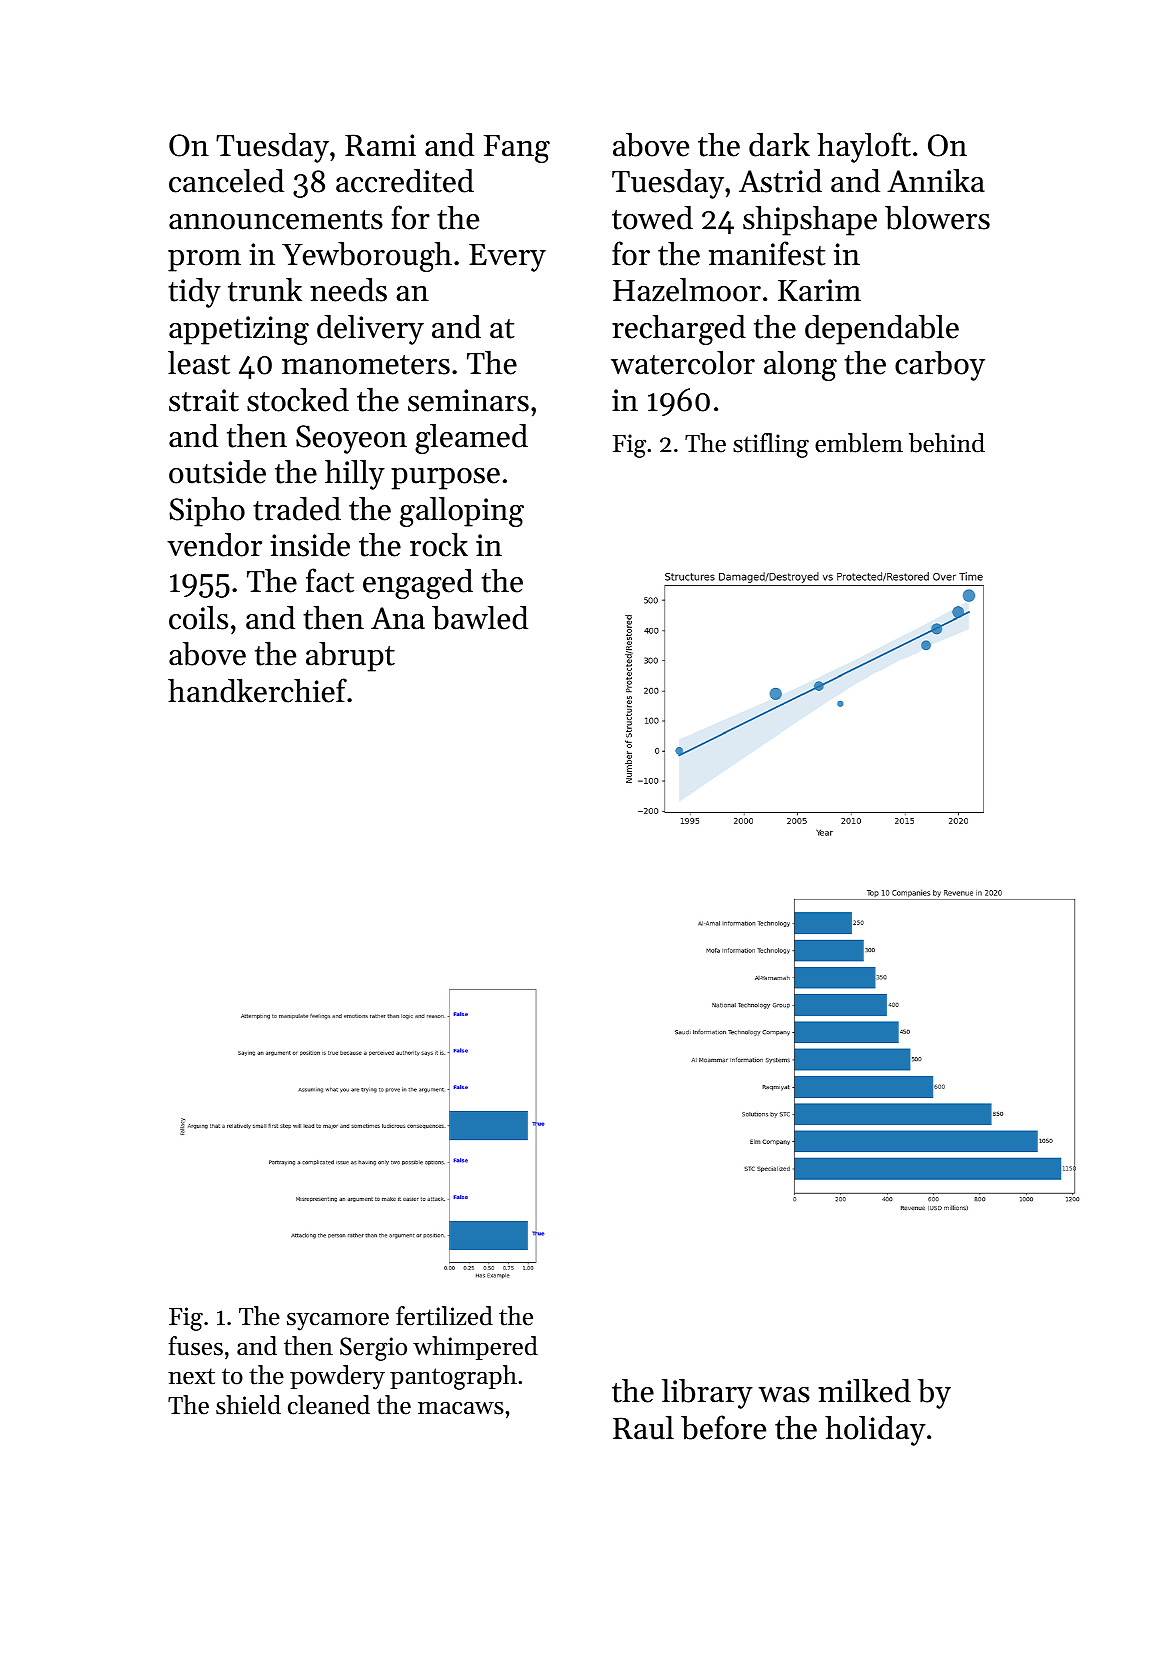 The width and height of the document is (1165, 1654). Describe the element at coordinates (517, 149) in the document. I see `Fang` at that location.
